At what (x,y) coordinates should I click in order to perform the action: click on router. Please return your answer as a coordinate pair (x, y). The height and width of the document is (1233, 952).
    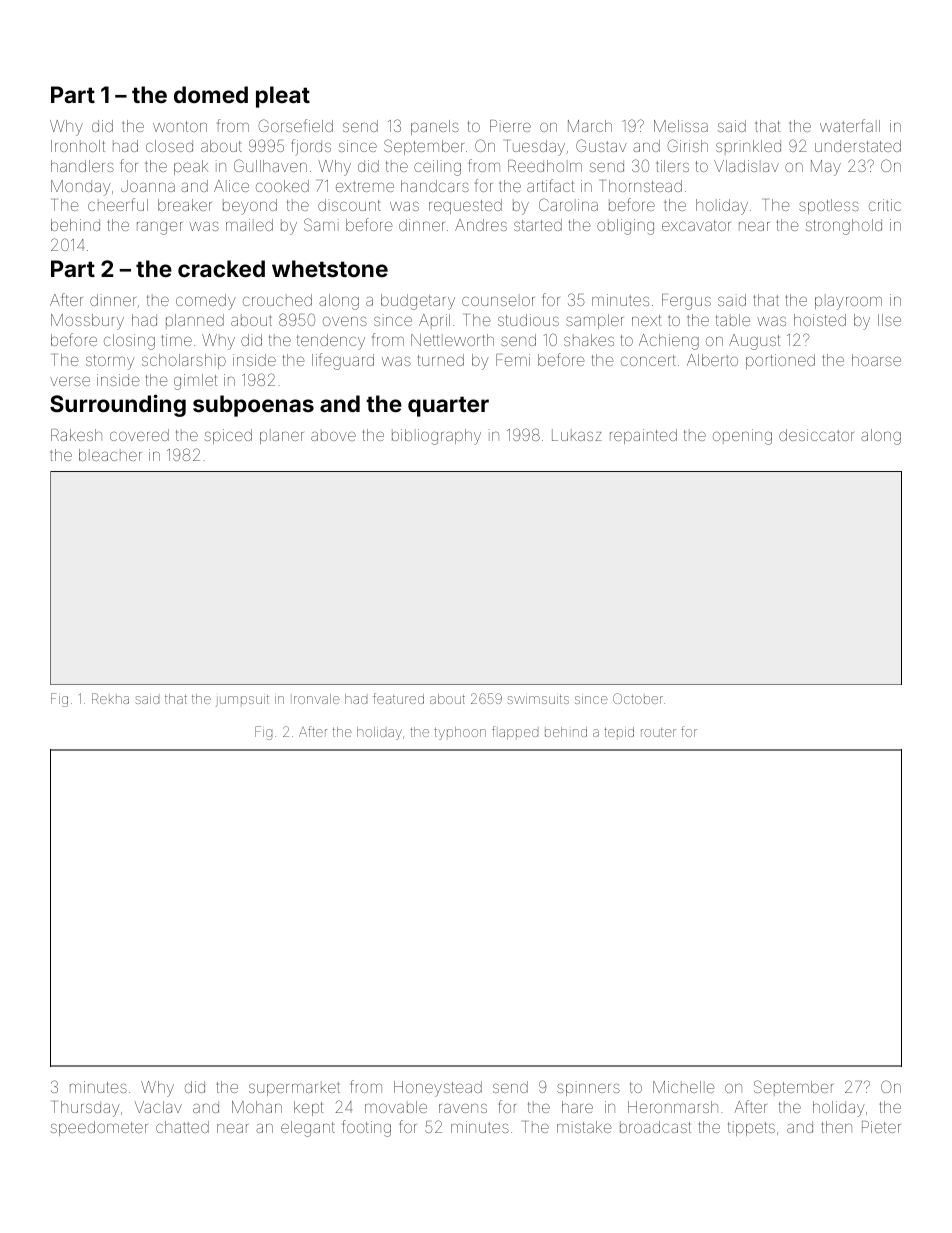
    Looking at the image, I should click on (658, 732).
